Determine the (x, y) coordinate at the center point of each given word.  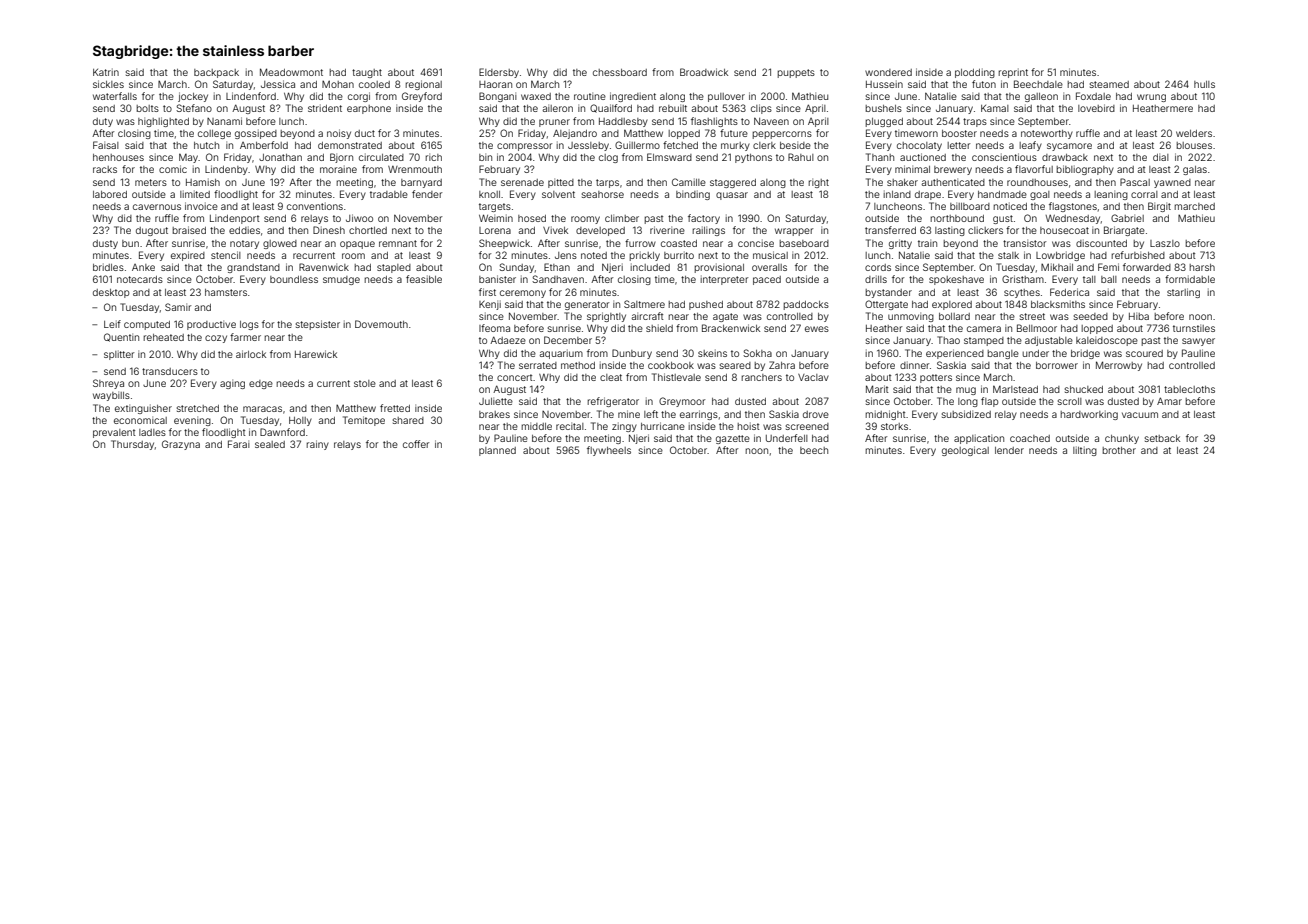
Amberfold (264, 145)
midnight (885, 415)
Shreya (108, 384)
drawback (1065, 157)
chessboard (620, 72)
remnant (398, 243)
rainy (317, 445)
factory (704, 219)
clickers (985, 230)
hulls (1204, 84)
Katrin (106, 72)
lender (1009, 450)
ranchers (761, 377)
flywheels (609, 451)
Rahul (801, 157)
